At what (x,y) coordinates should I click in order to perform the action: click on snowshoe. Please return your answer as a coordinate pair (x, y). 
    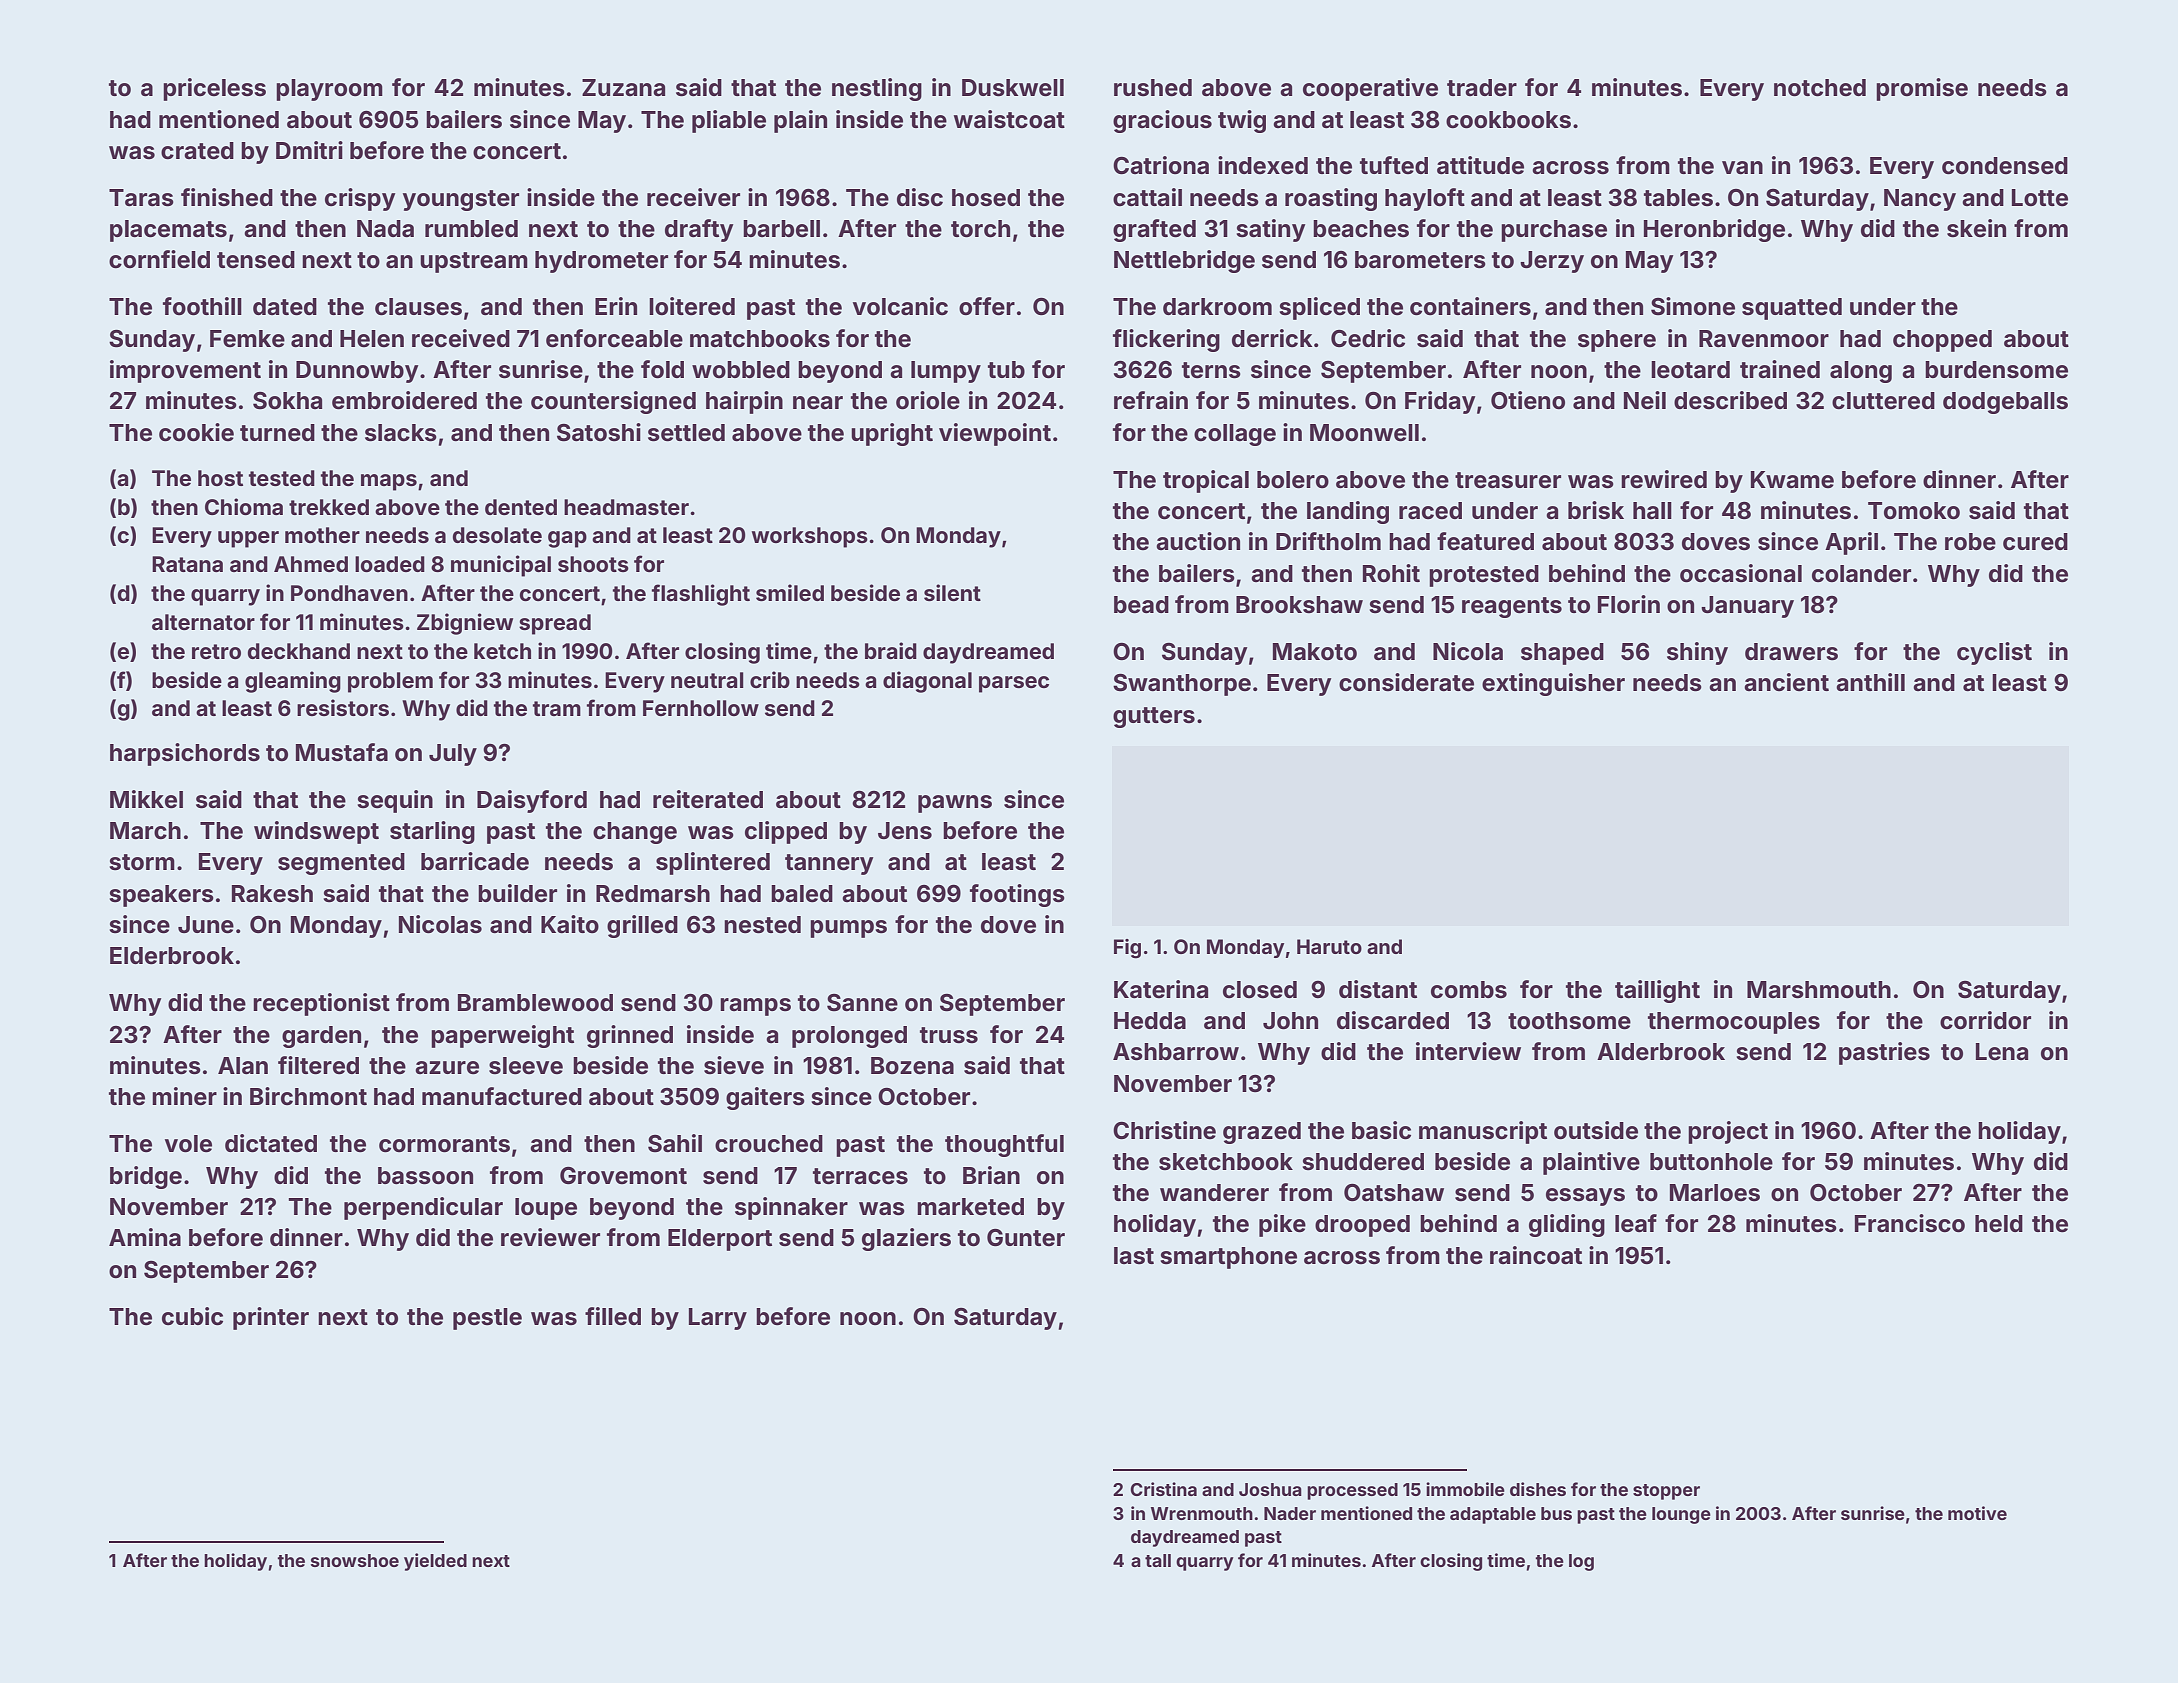
    Looking at the image, I should click on (355, 1560).
